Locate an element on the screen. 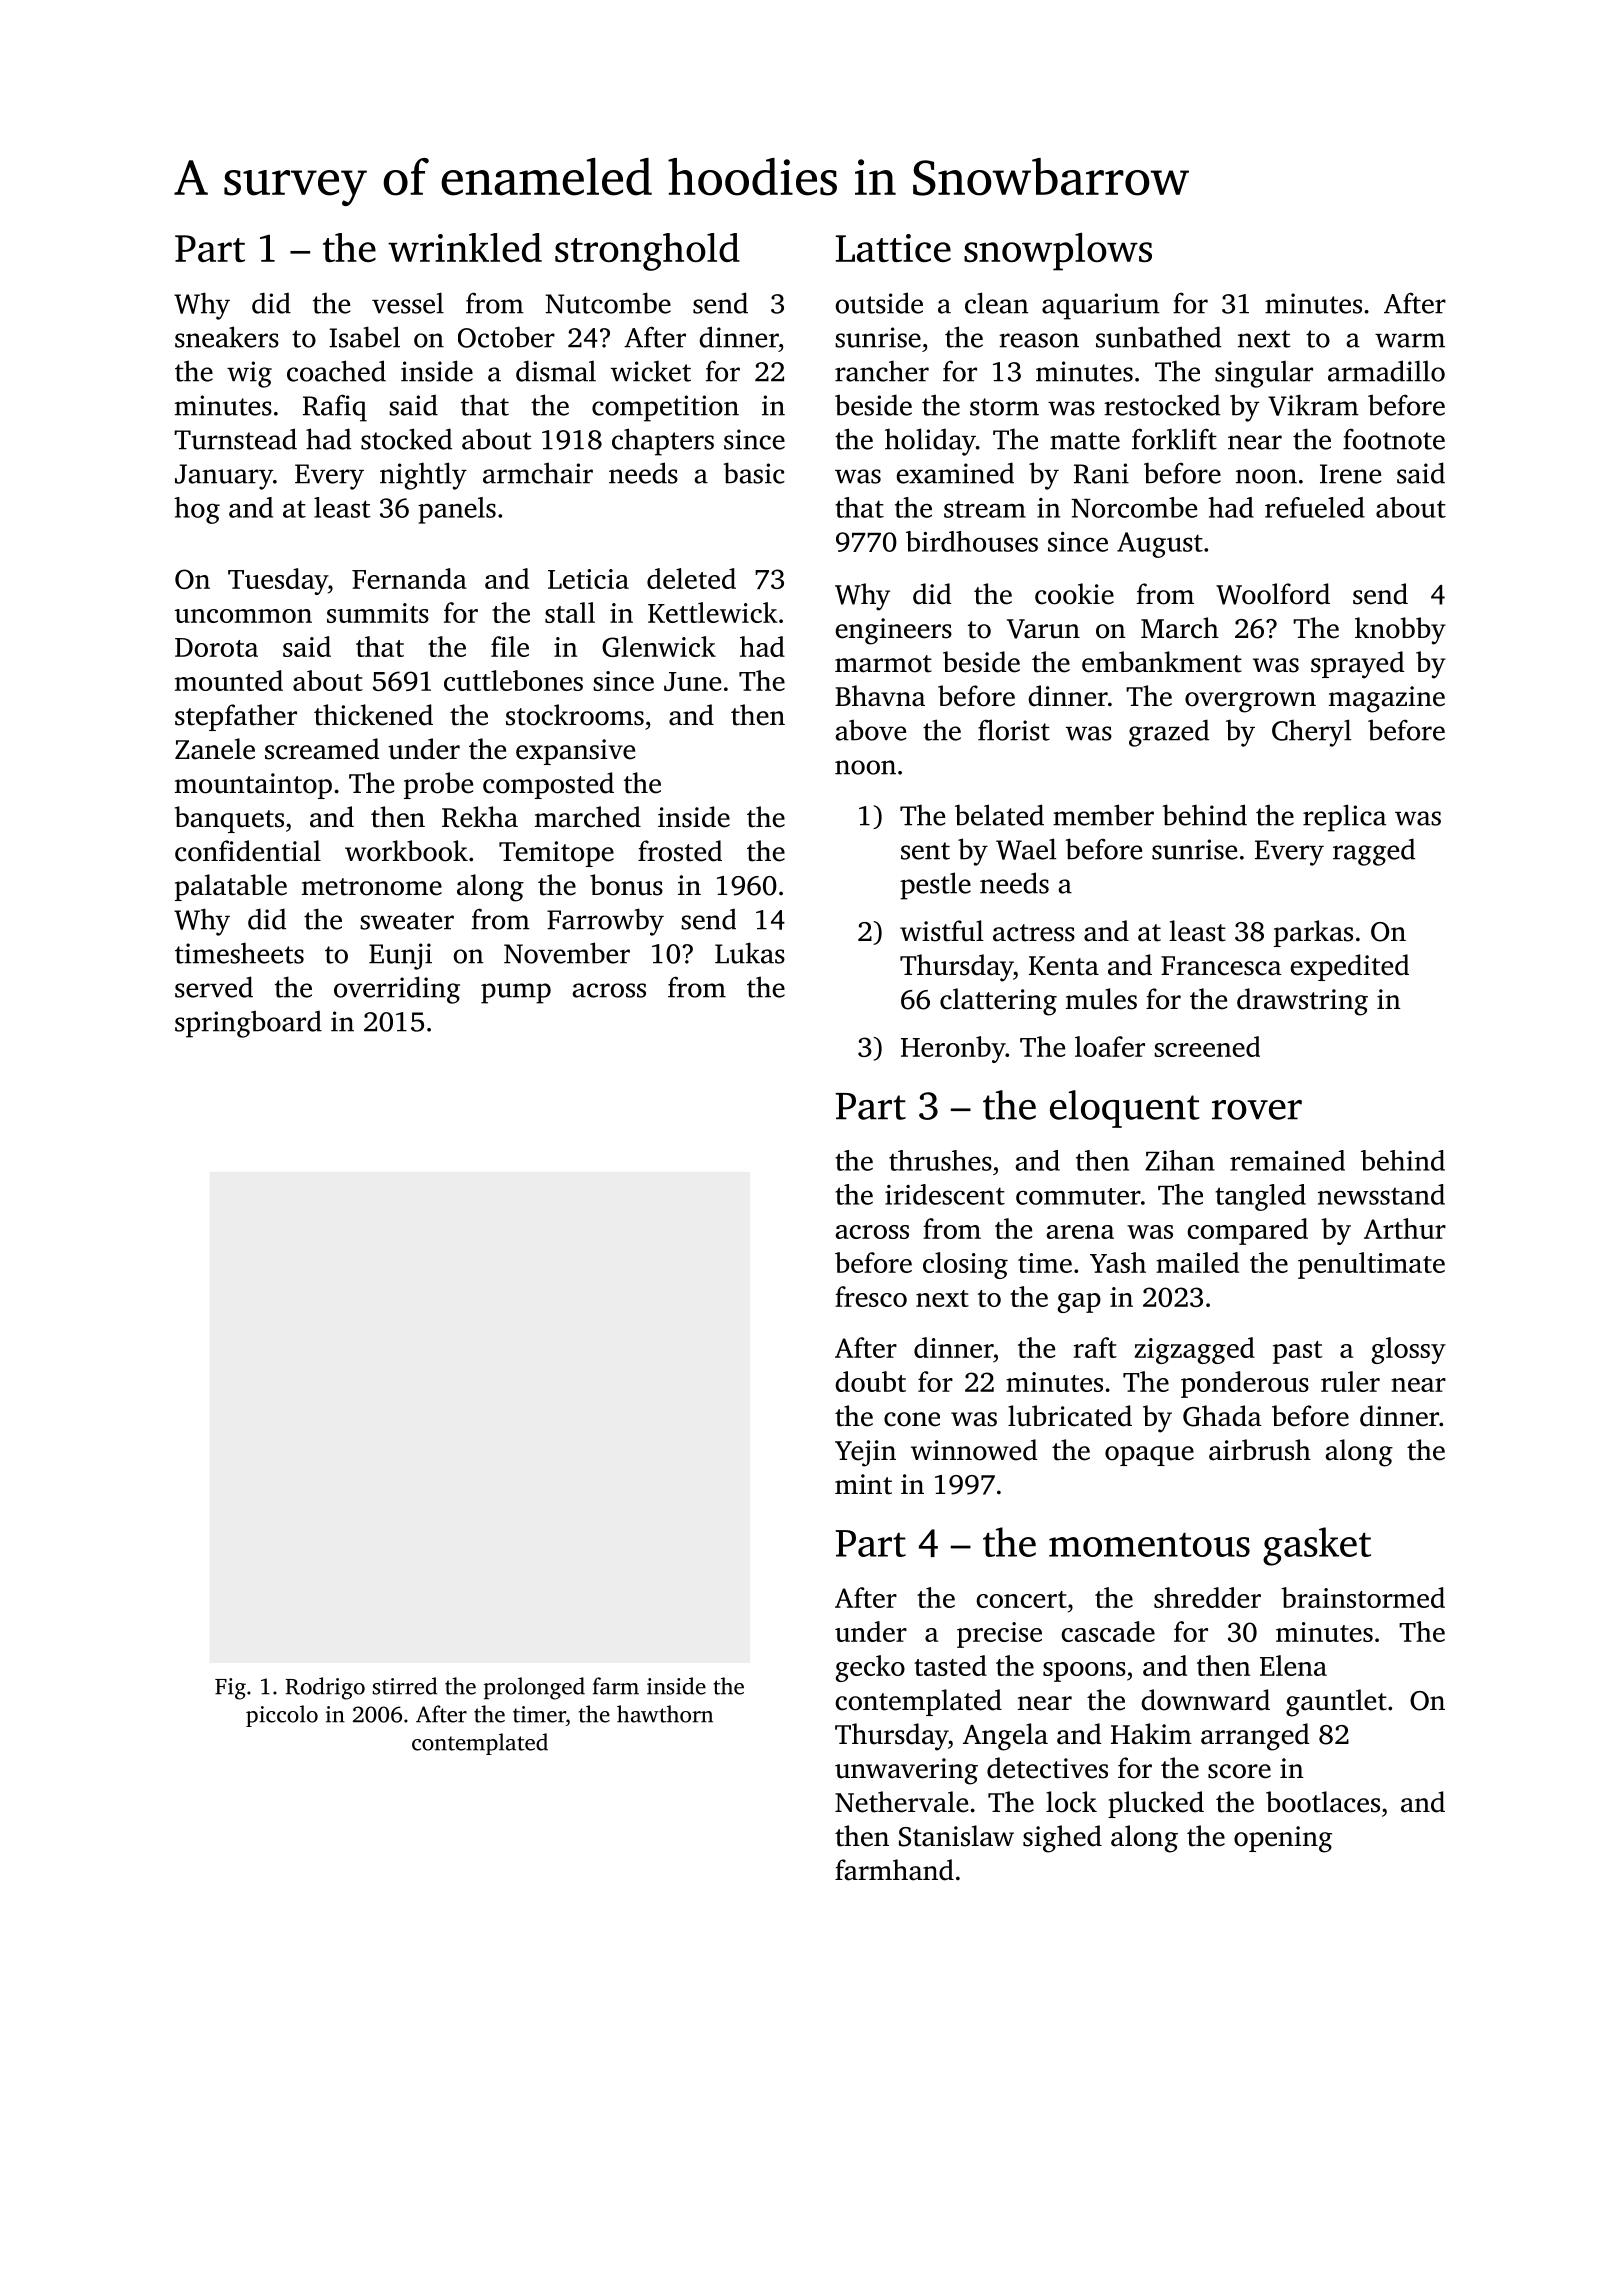  sneakers is located at coordinates (227, 337).
